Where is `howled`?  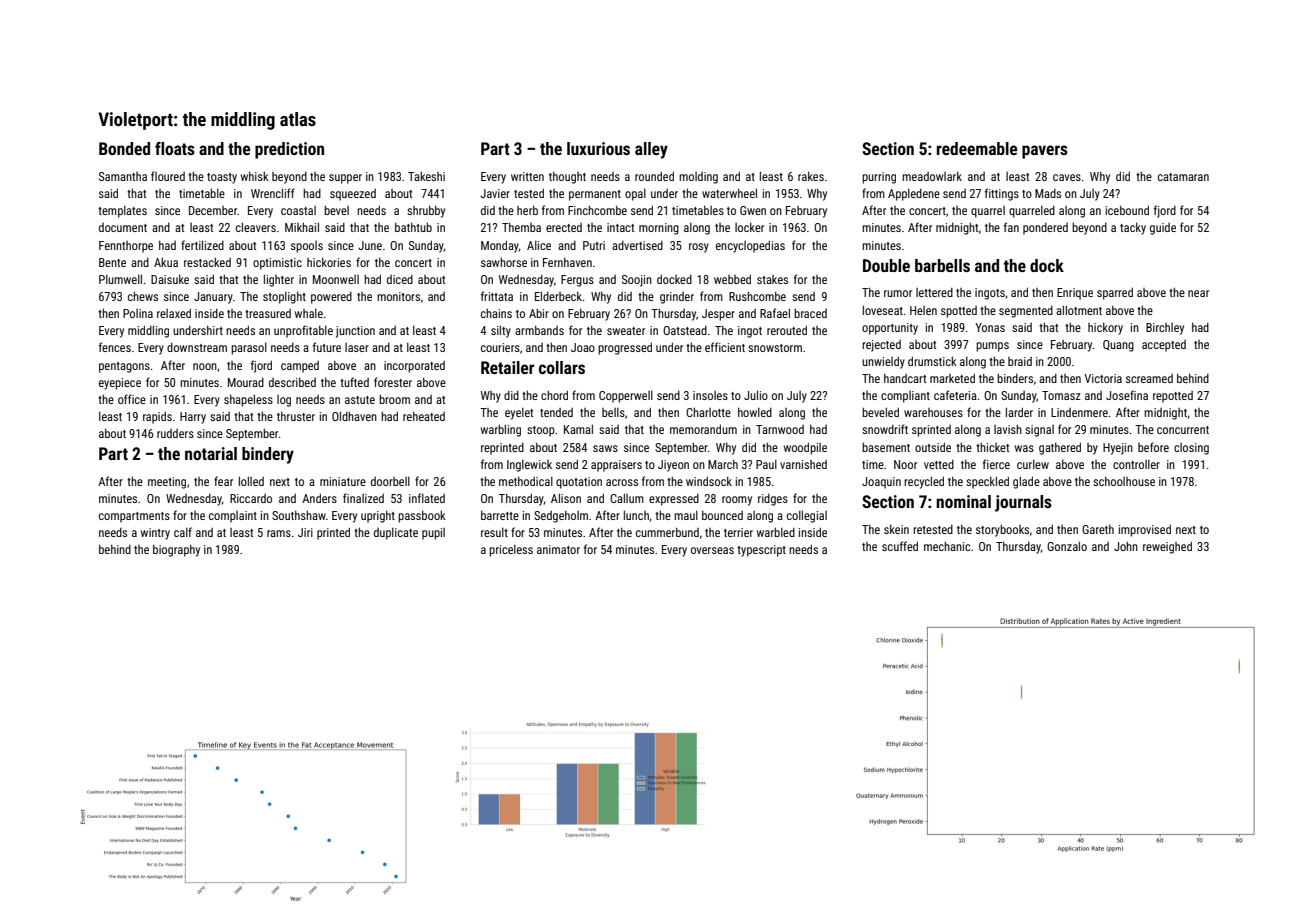 howled is located at coordinates (755, 412).
